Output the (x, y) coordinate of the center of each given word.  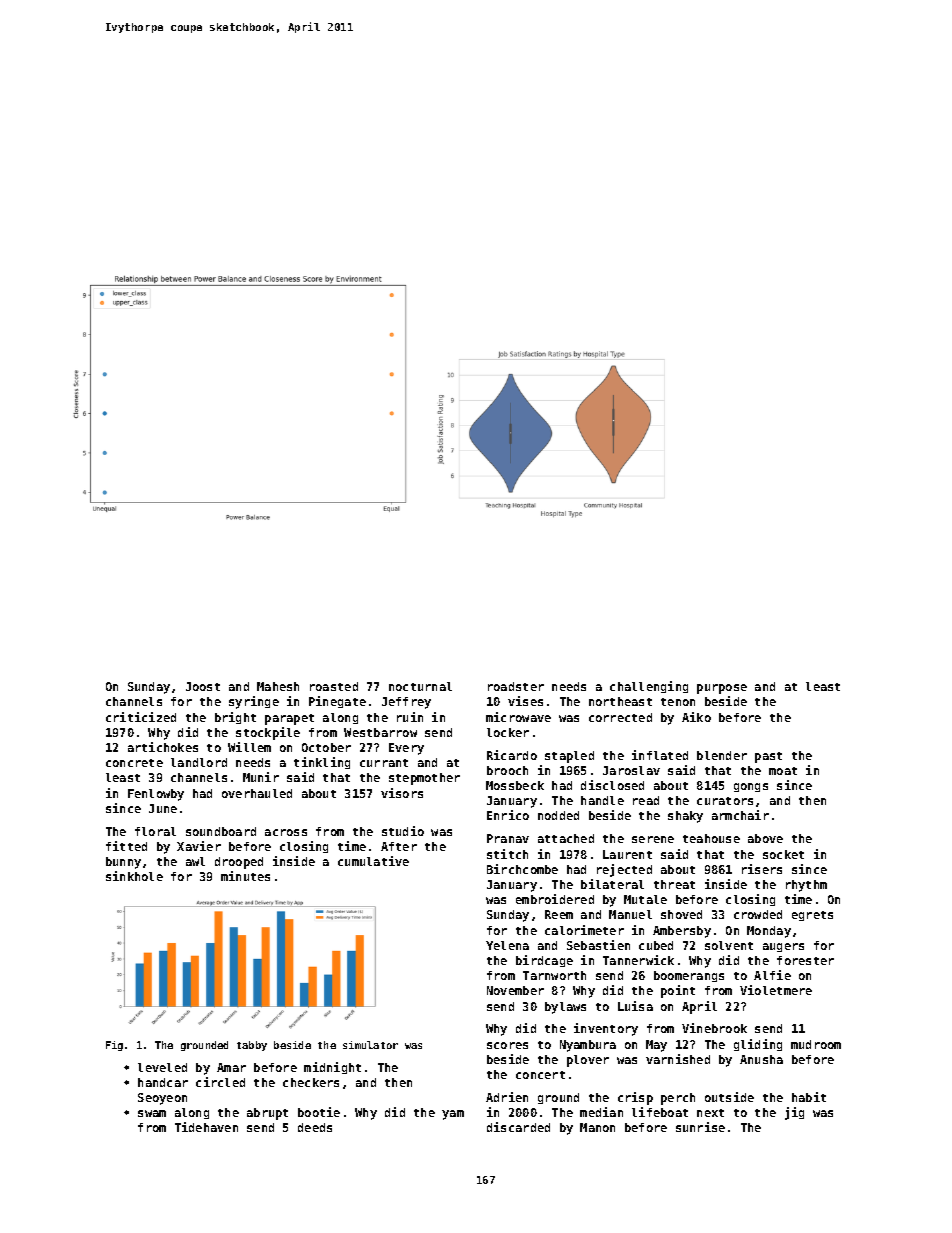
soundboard (221, 831)
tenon (678, 702)
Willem (249, 747)
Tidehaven (206, 1127)
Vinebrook (714, 1028)
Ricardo (512, 755)
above (765, 838)
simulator (370, 1045)
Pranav (508, 838)
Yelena (507, 945)
